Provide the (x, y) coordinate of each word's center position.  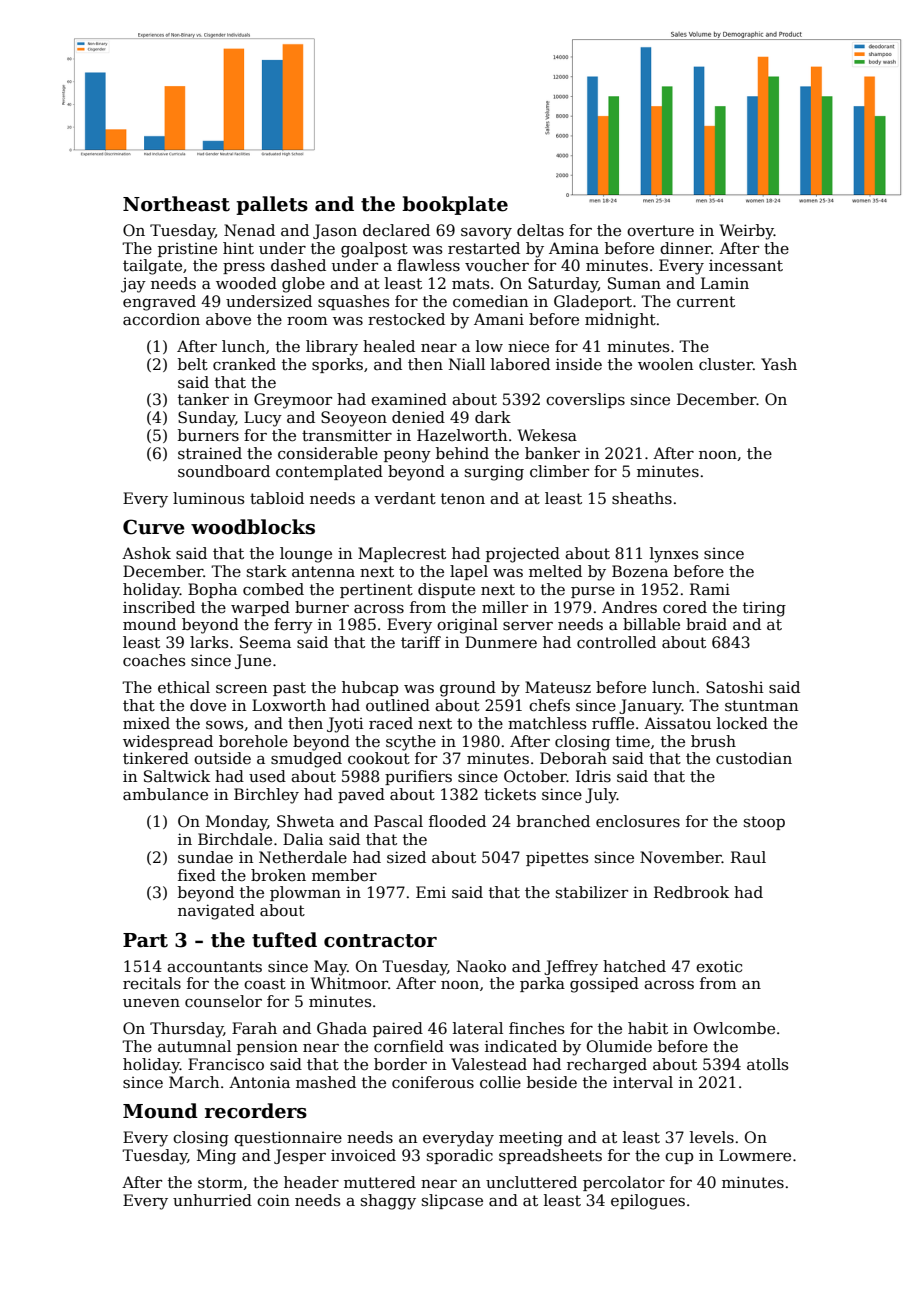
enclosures (638, 821)
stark (267, 571)
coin (273, 1200)
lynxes (674, 555)
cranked (244, 364)
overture (660, 231)
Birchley (266, 796)
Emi (431, 892)
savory (486, 234)
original (467, 626)
